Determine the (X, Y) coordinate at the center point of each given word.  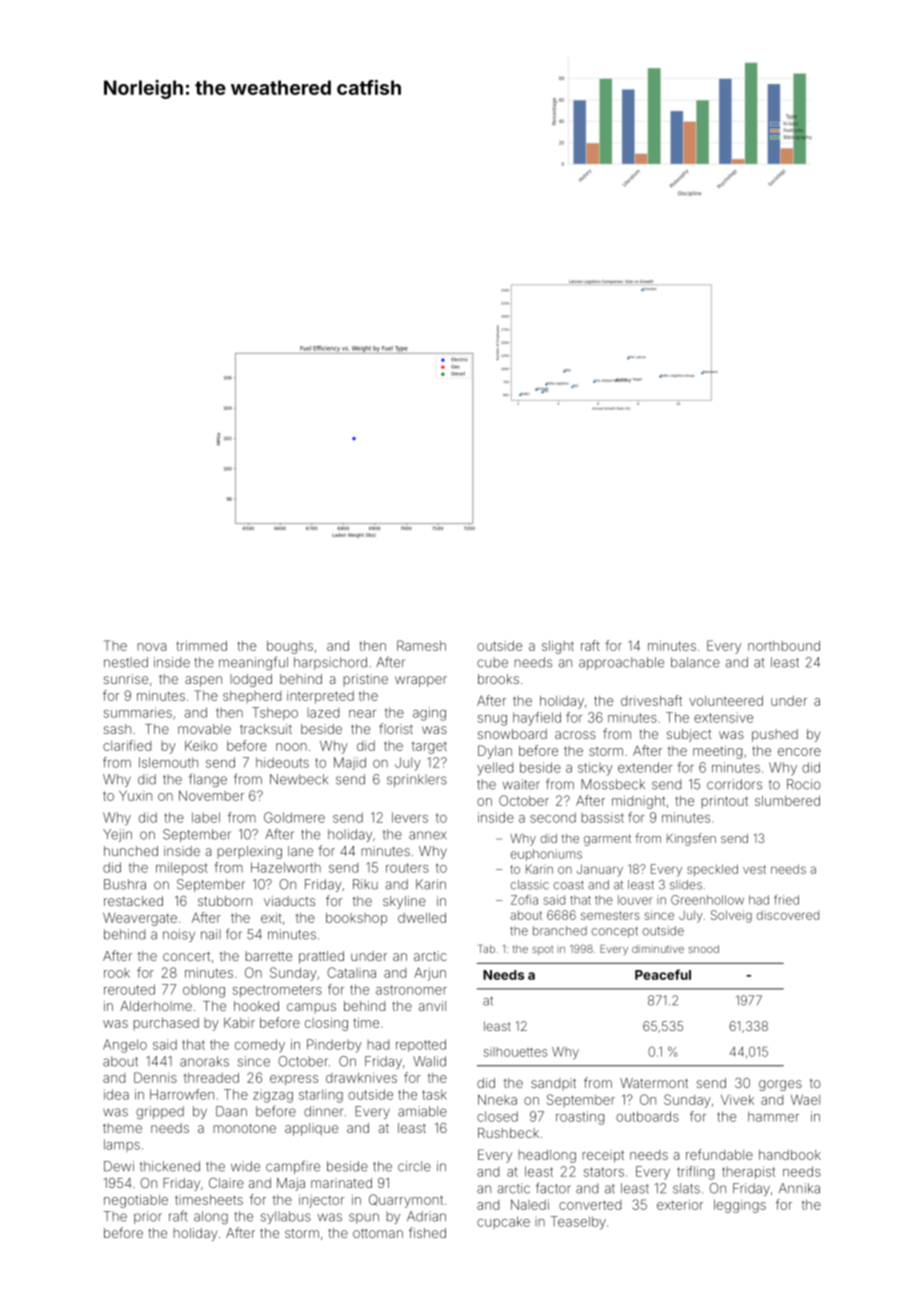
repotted (421, 1045)
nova (151, 647)
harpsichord (330, 663)
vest (754, 869)
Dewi (119, 1166)
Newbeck (299, 779)
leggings (740, 1206)
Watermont (654, 1083)
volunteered (726, 701)
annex (427, 835)
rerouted (129, 989)
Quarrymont (406, 1201)
